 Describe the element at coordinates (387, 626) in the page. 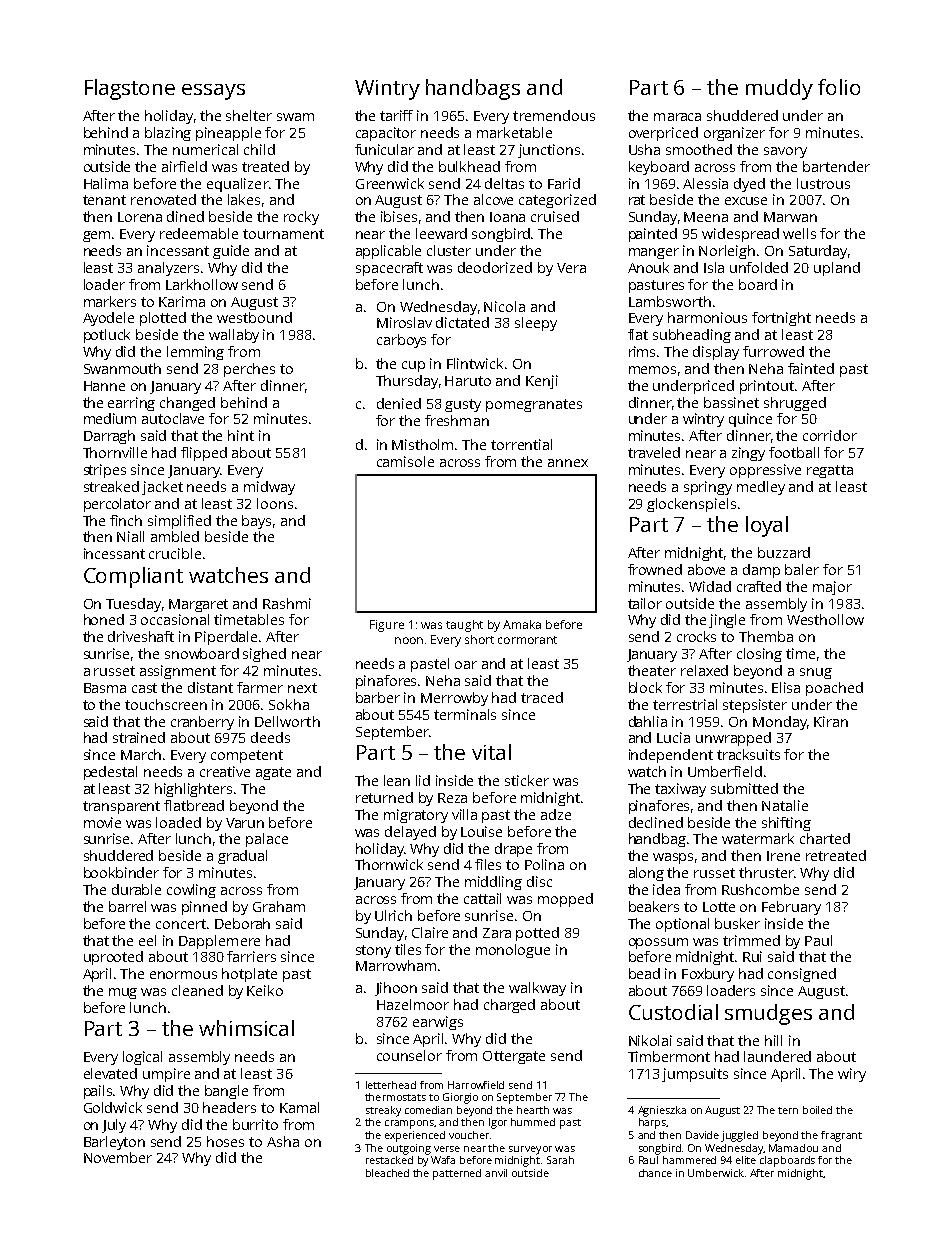

I see `Figure` at that location.
